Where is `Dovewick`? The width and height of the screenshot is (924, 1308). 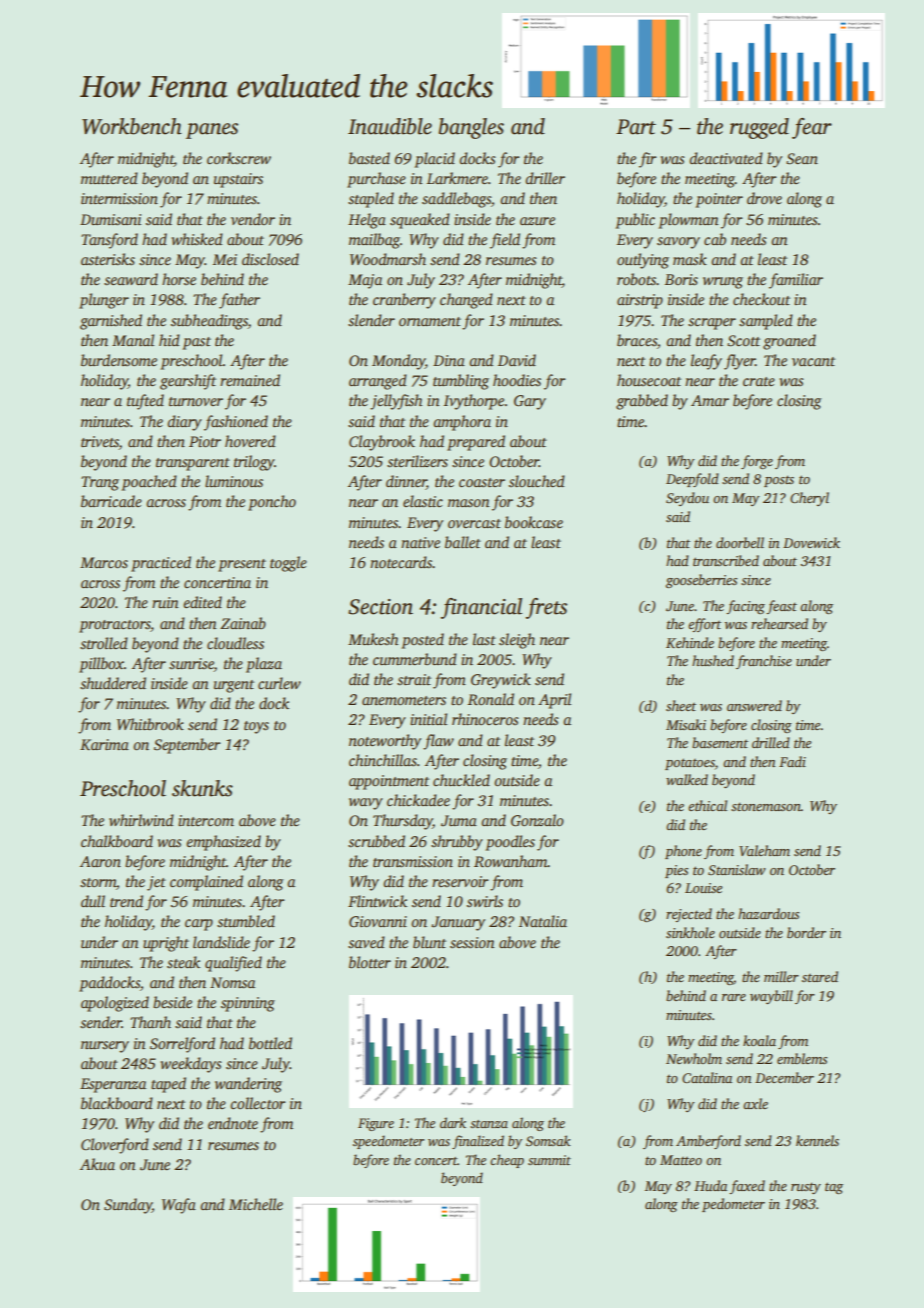
Dovewick is located at coordinates (811, 542).
